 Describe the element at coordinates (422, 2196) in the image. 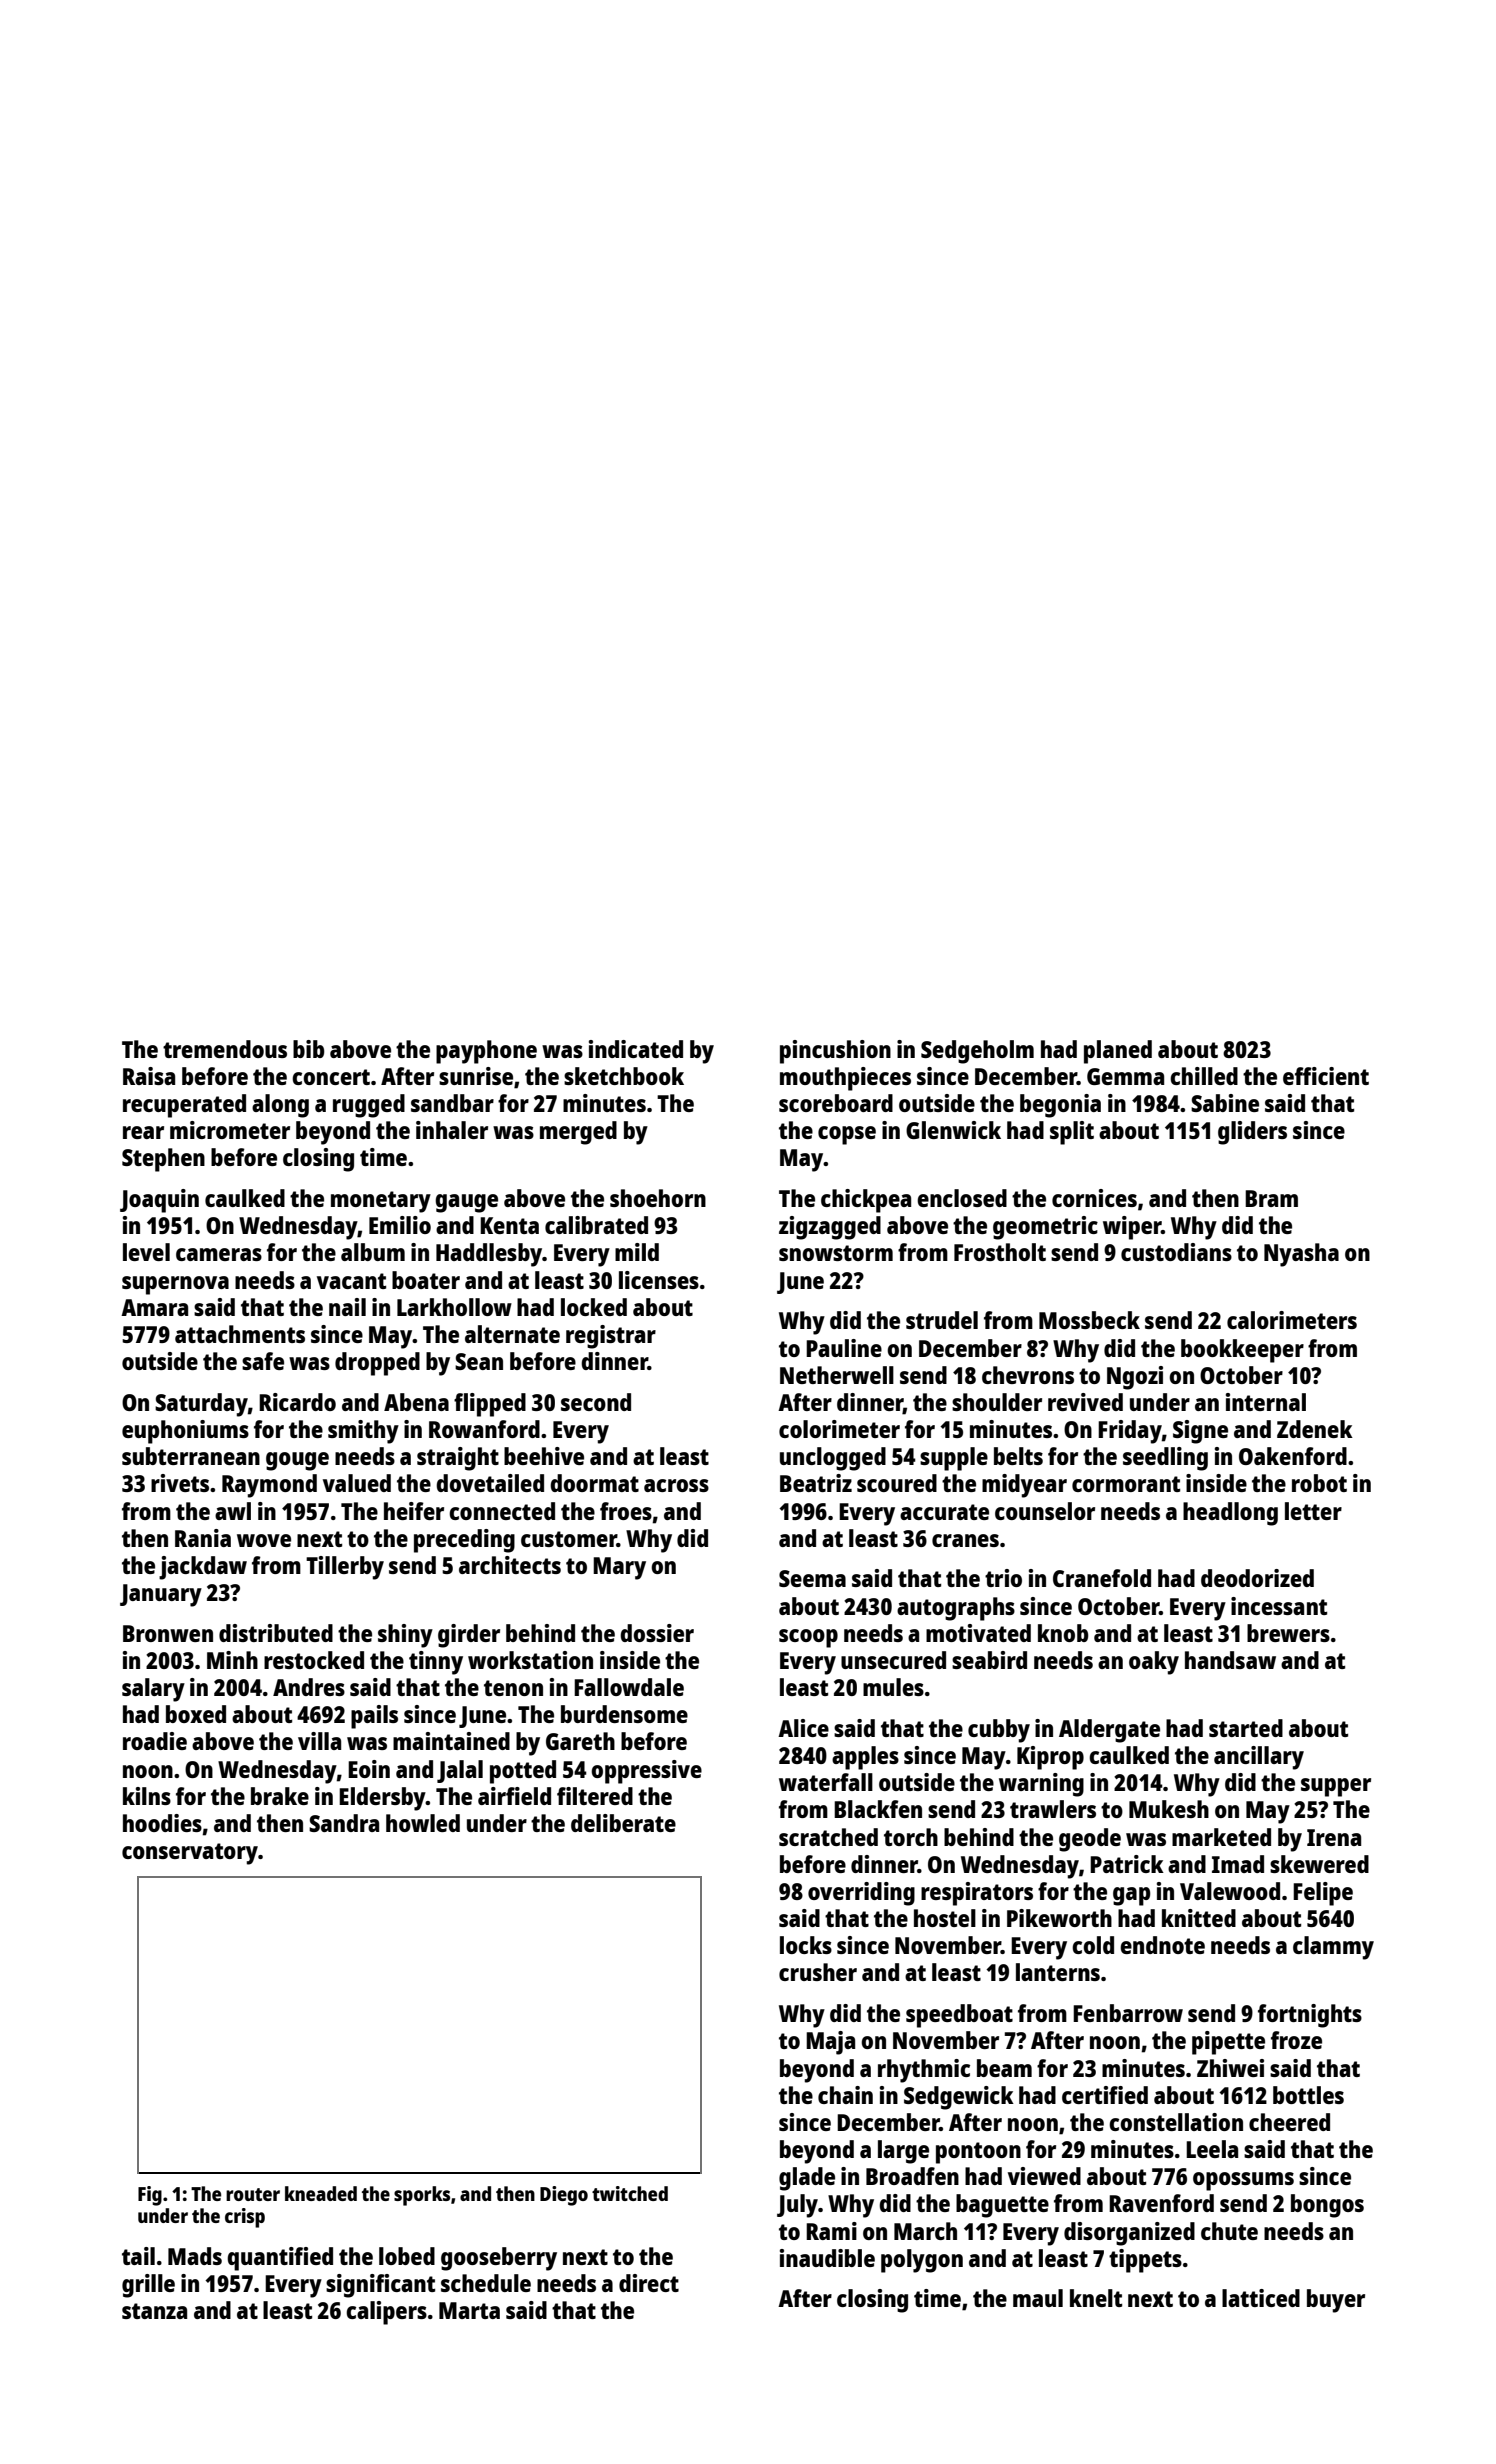

I see `sporks` at that location.
